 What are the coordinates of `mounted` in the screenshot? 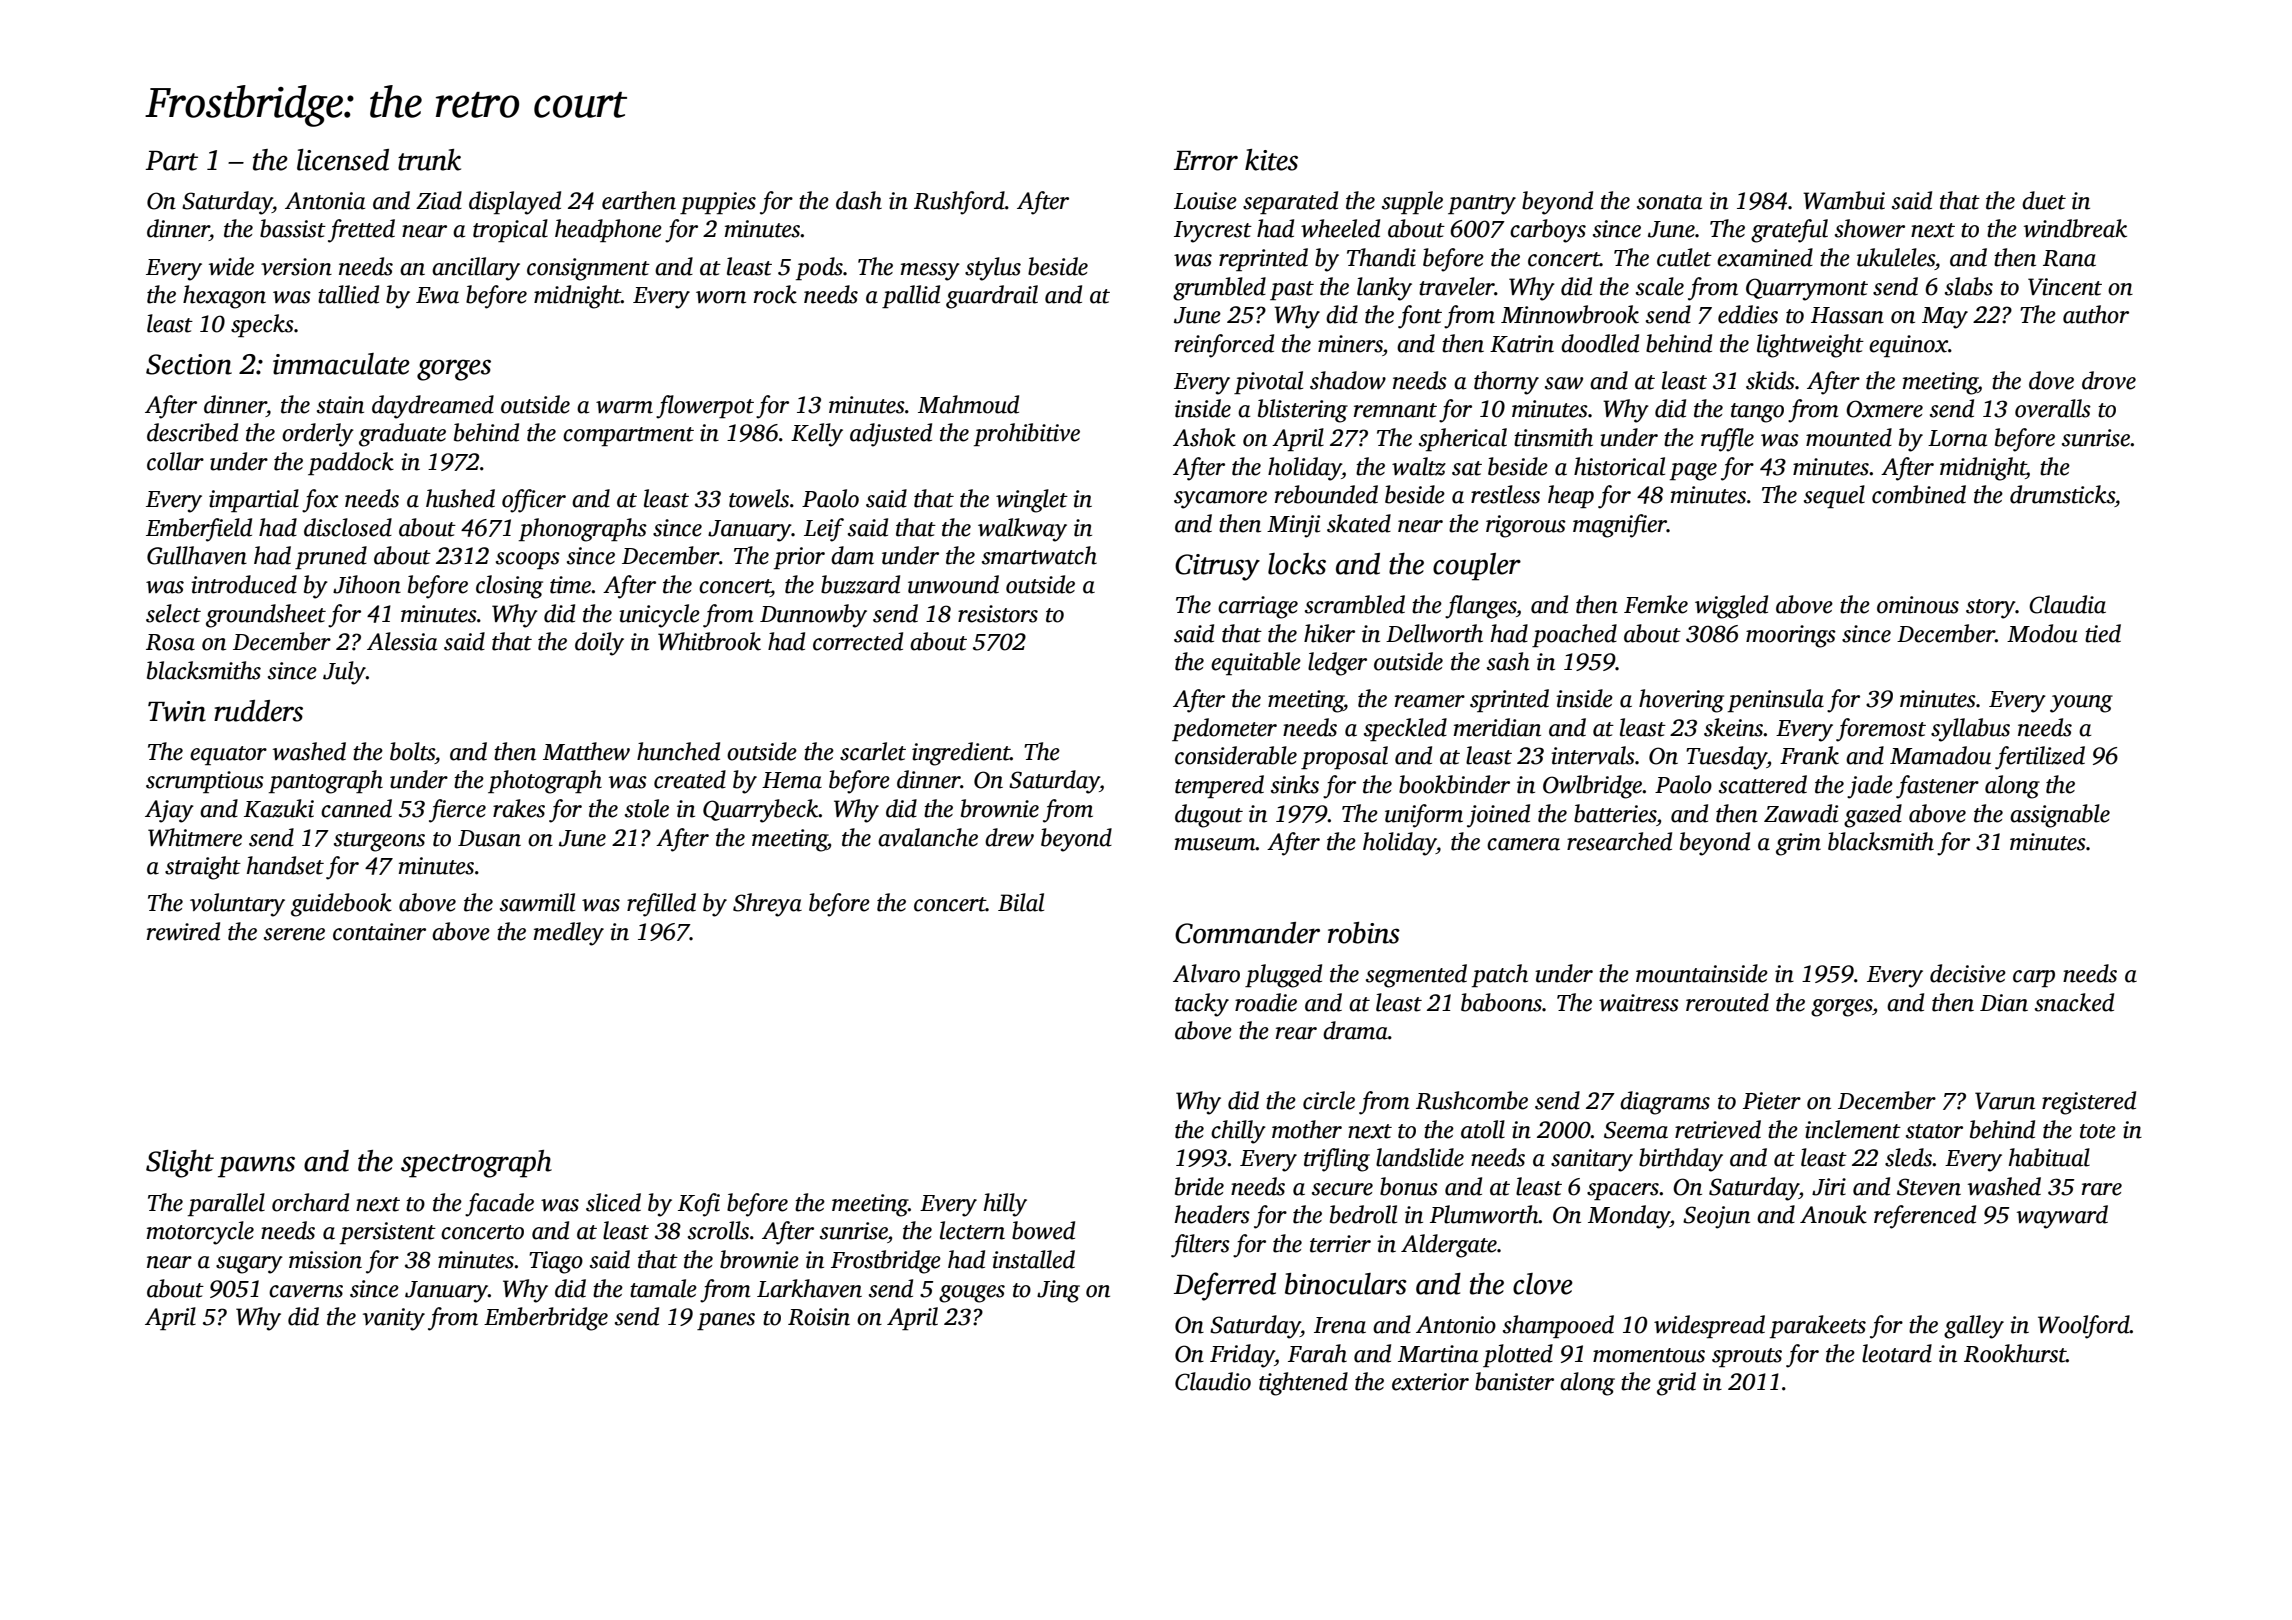 It's located at (1849, 437).
